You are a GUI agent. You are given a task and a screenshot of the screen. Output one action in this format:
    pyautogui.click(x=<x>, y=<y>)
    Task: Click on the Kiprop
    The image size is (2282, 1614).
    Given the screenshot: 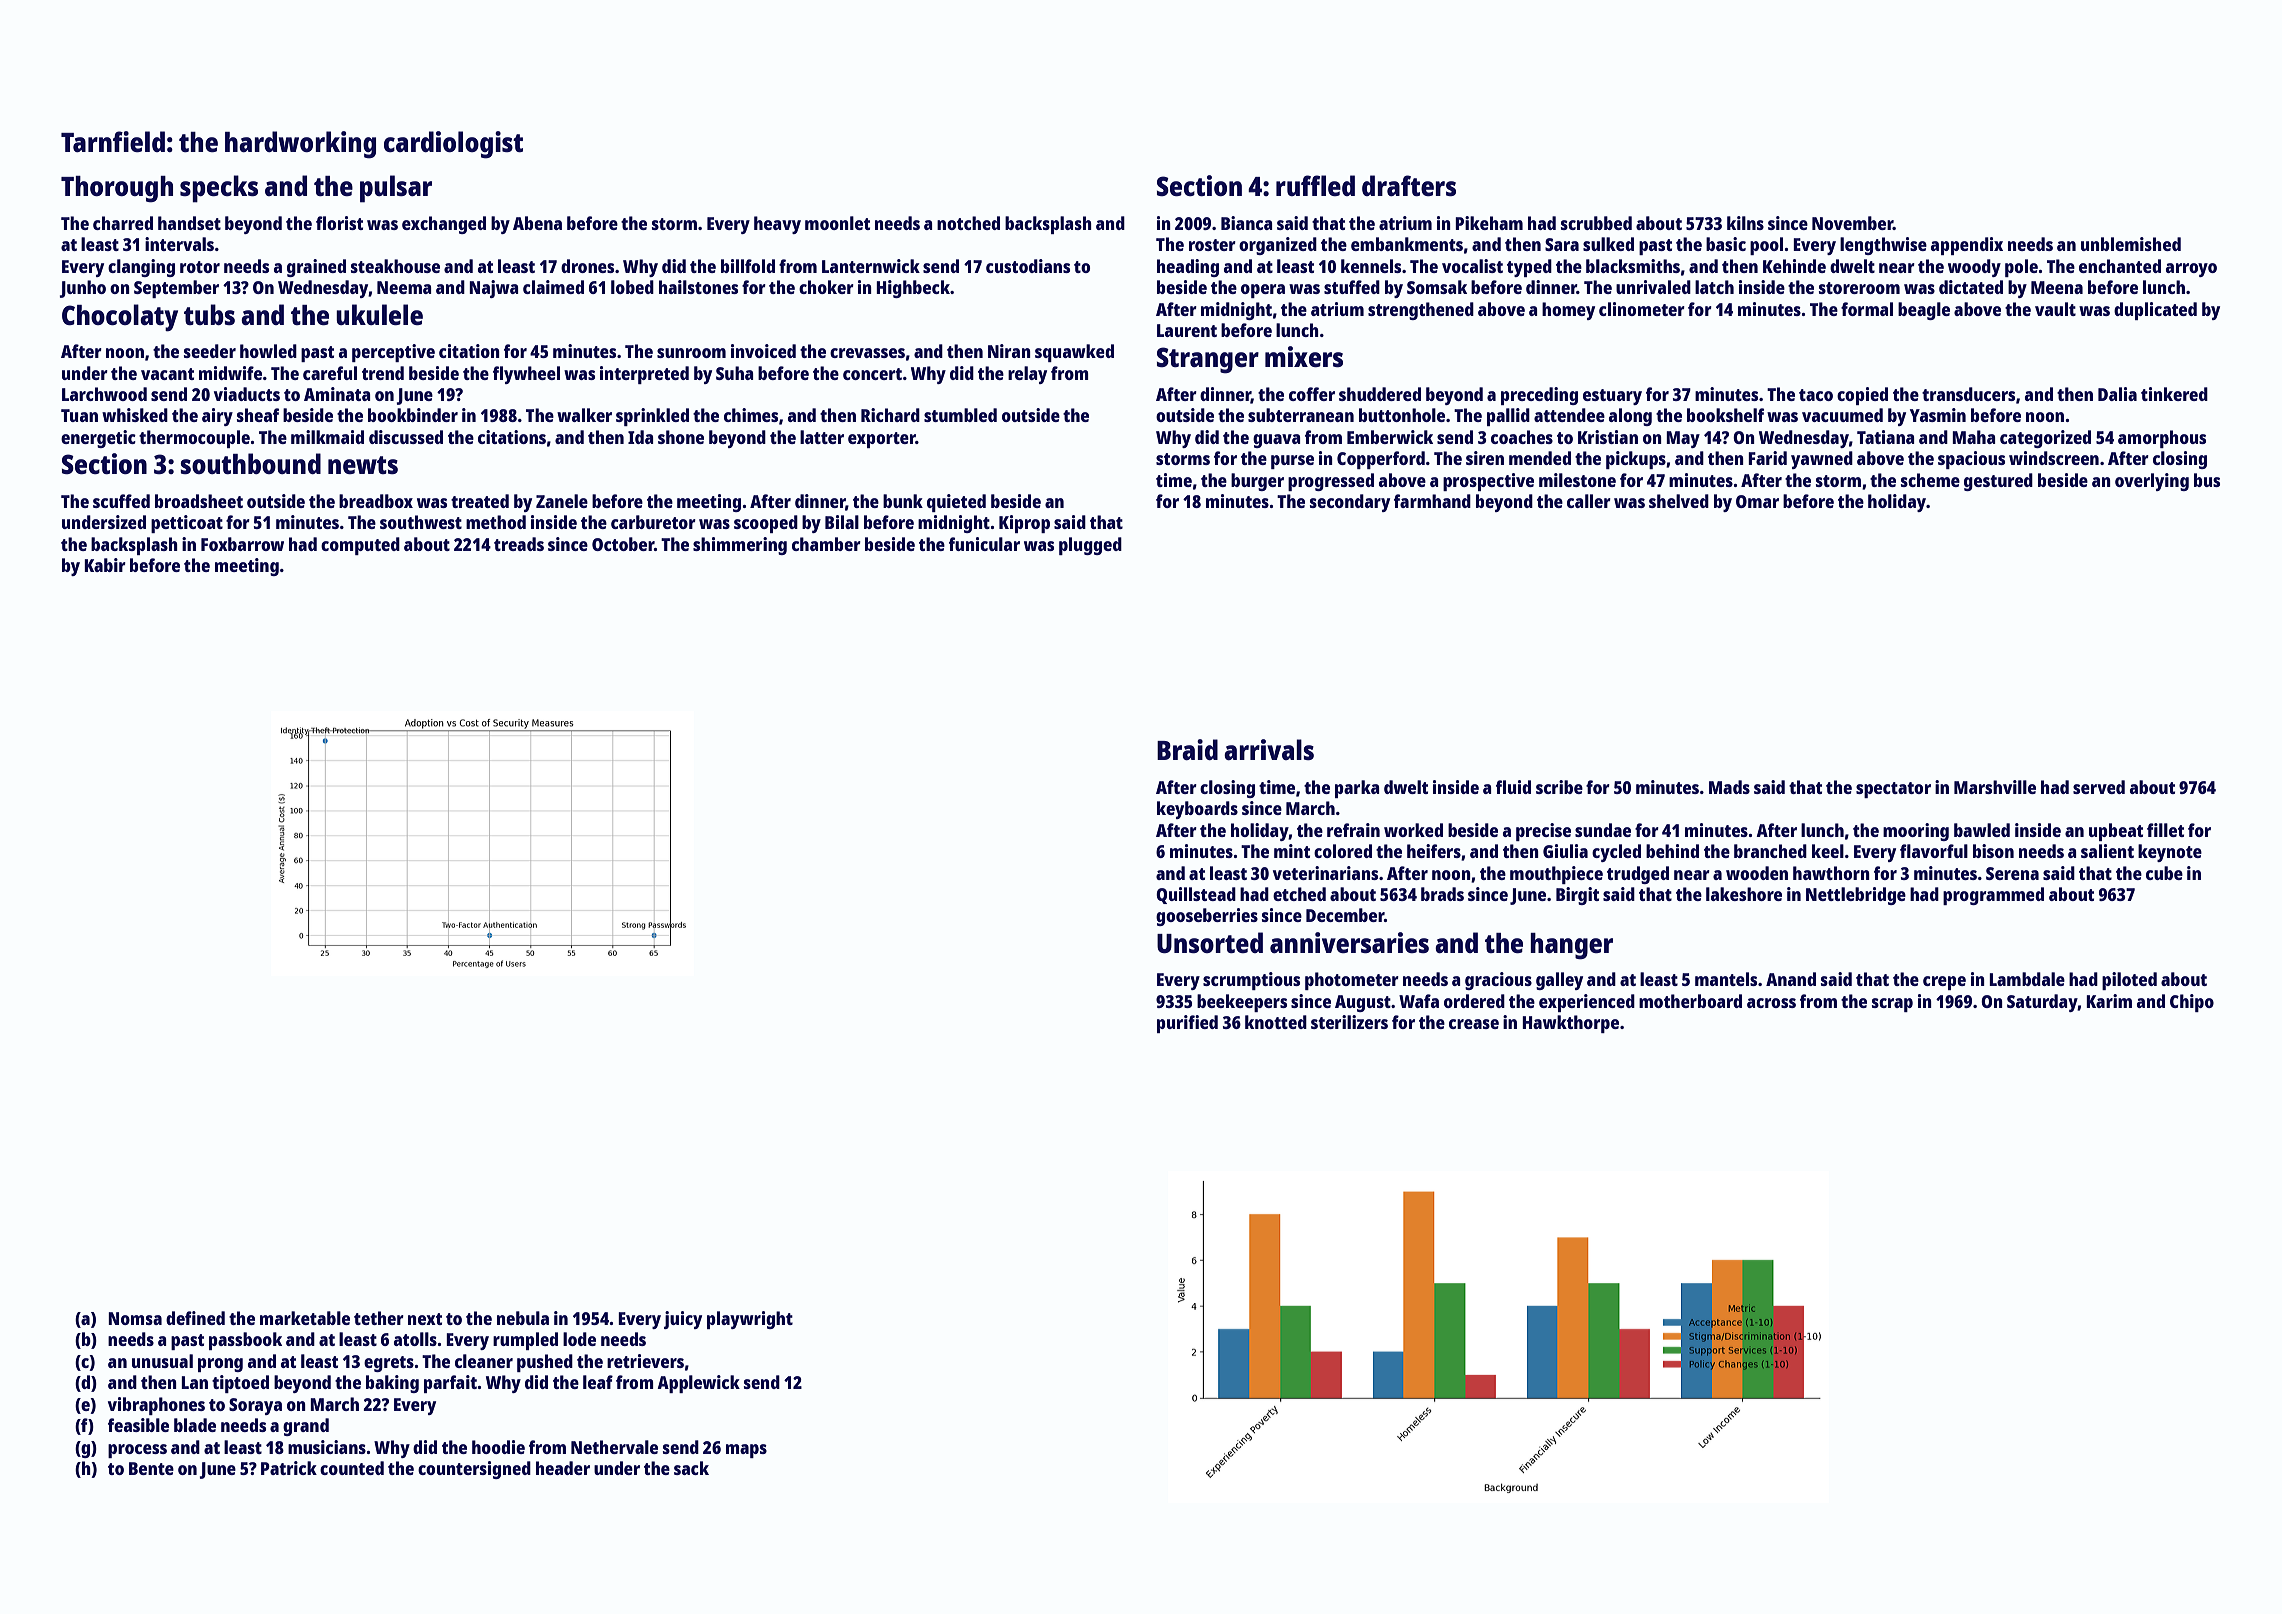 What is the action you would take?
    pyautogui.click(x=1024, y=524)
